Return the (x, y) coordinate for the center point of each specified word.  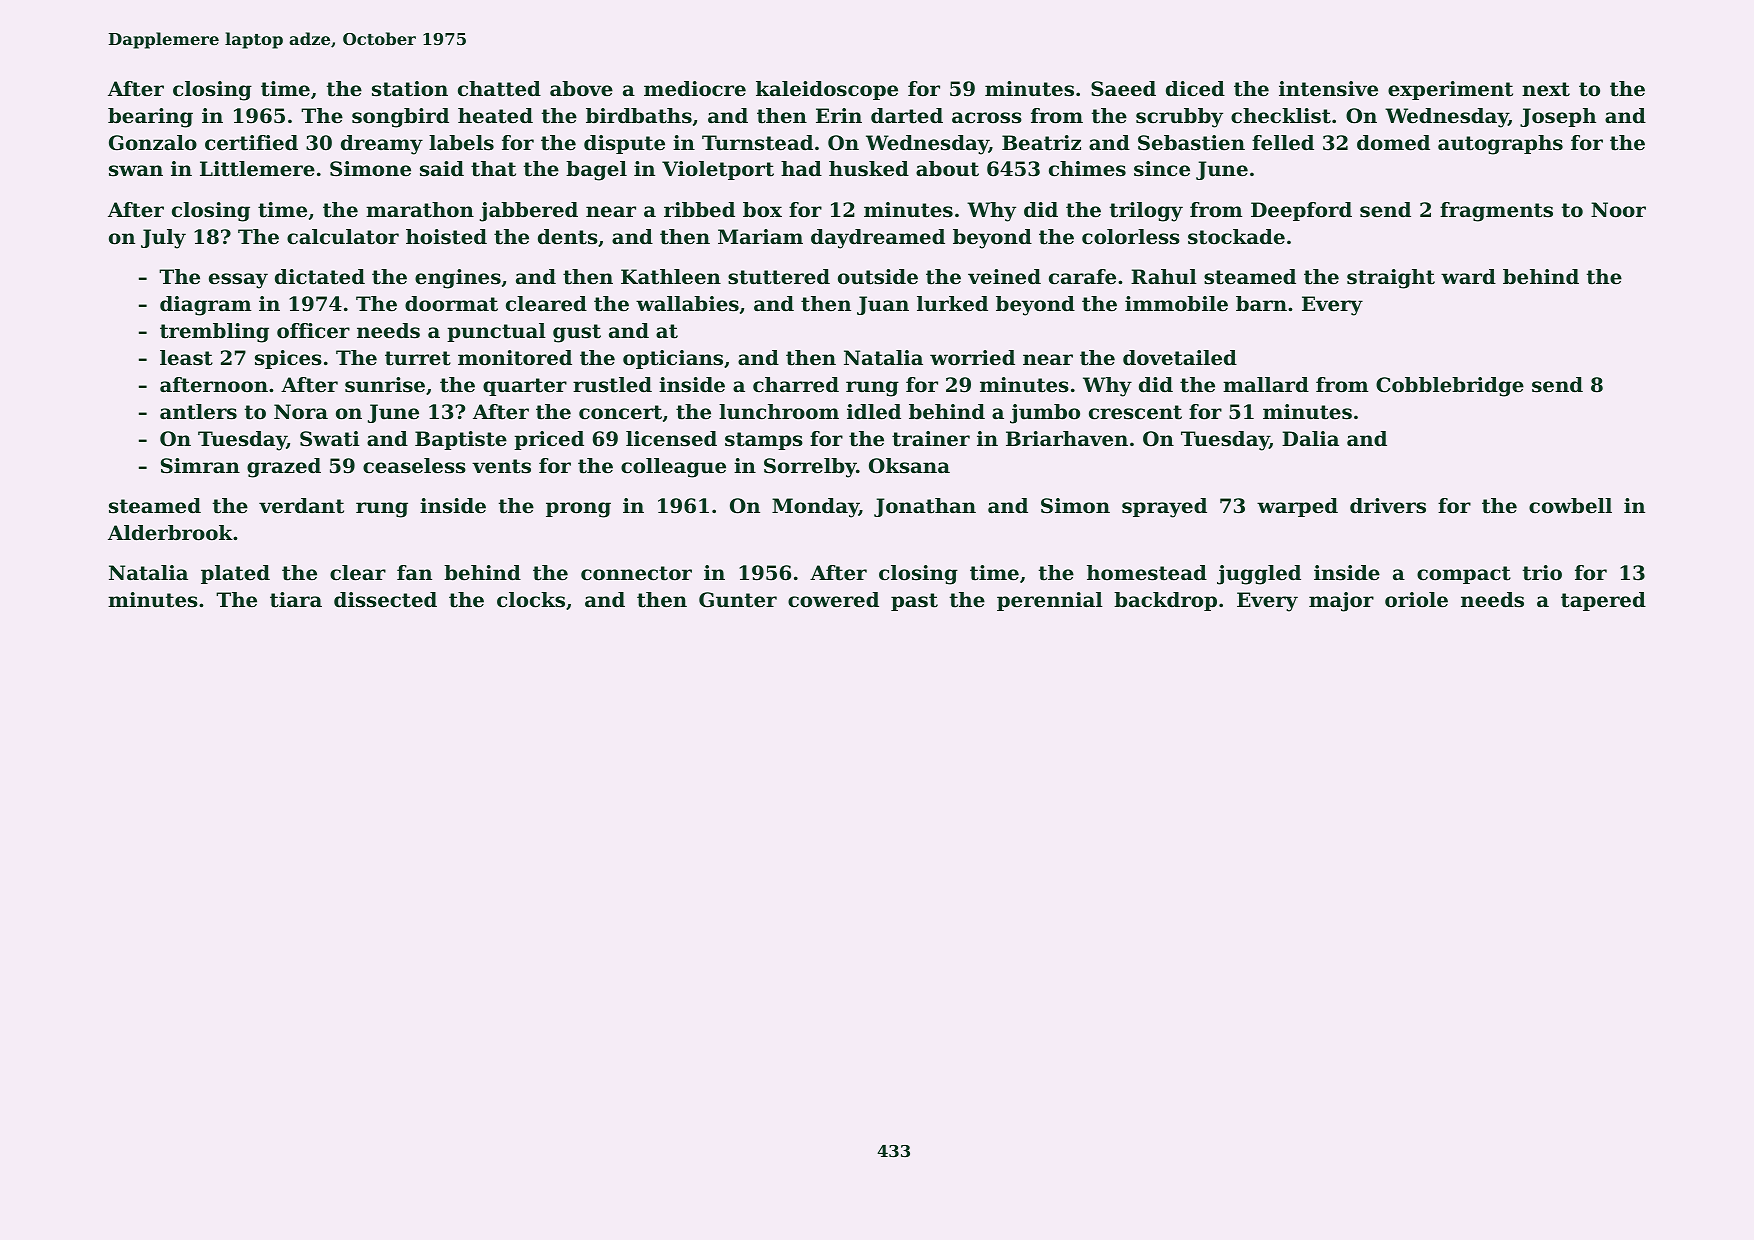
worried (972, 358)
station (410, 89)
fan (414, 573)
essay (238, 281)
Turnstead (757, 143)
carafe (1082, 277)
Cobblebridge (1450, 387)
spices (288, 359)
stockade (1236, 237)
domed (1393, 143)
